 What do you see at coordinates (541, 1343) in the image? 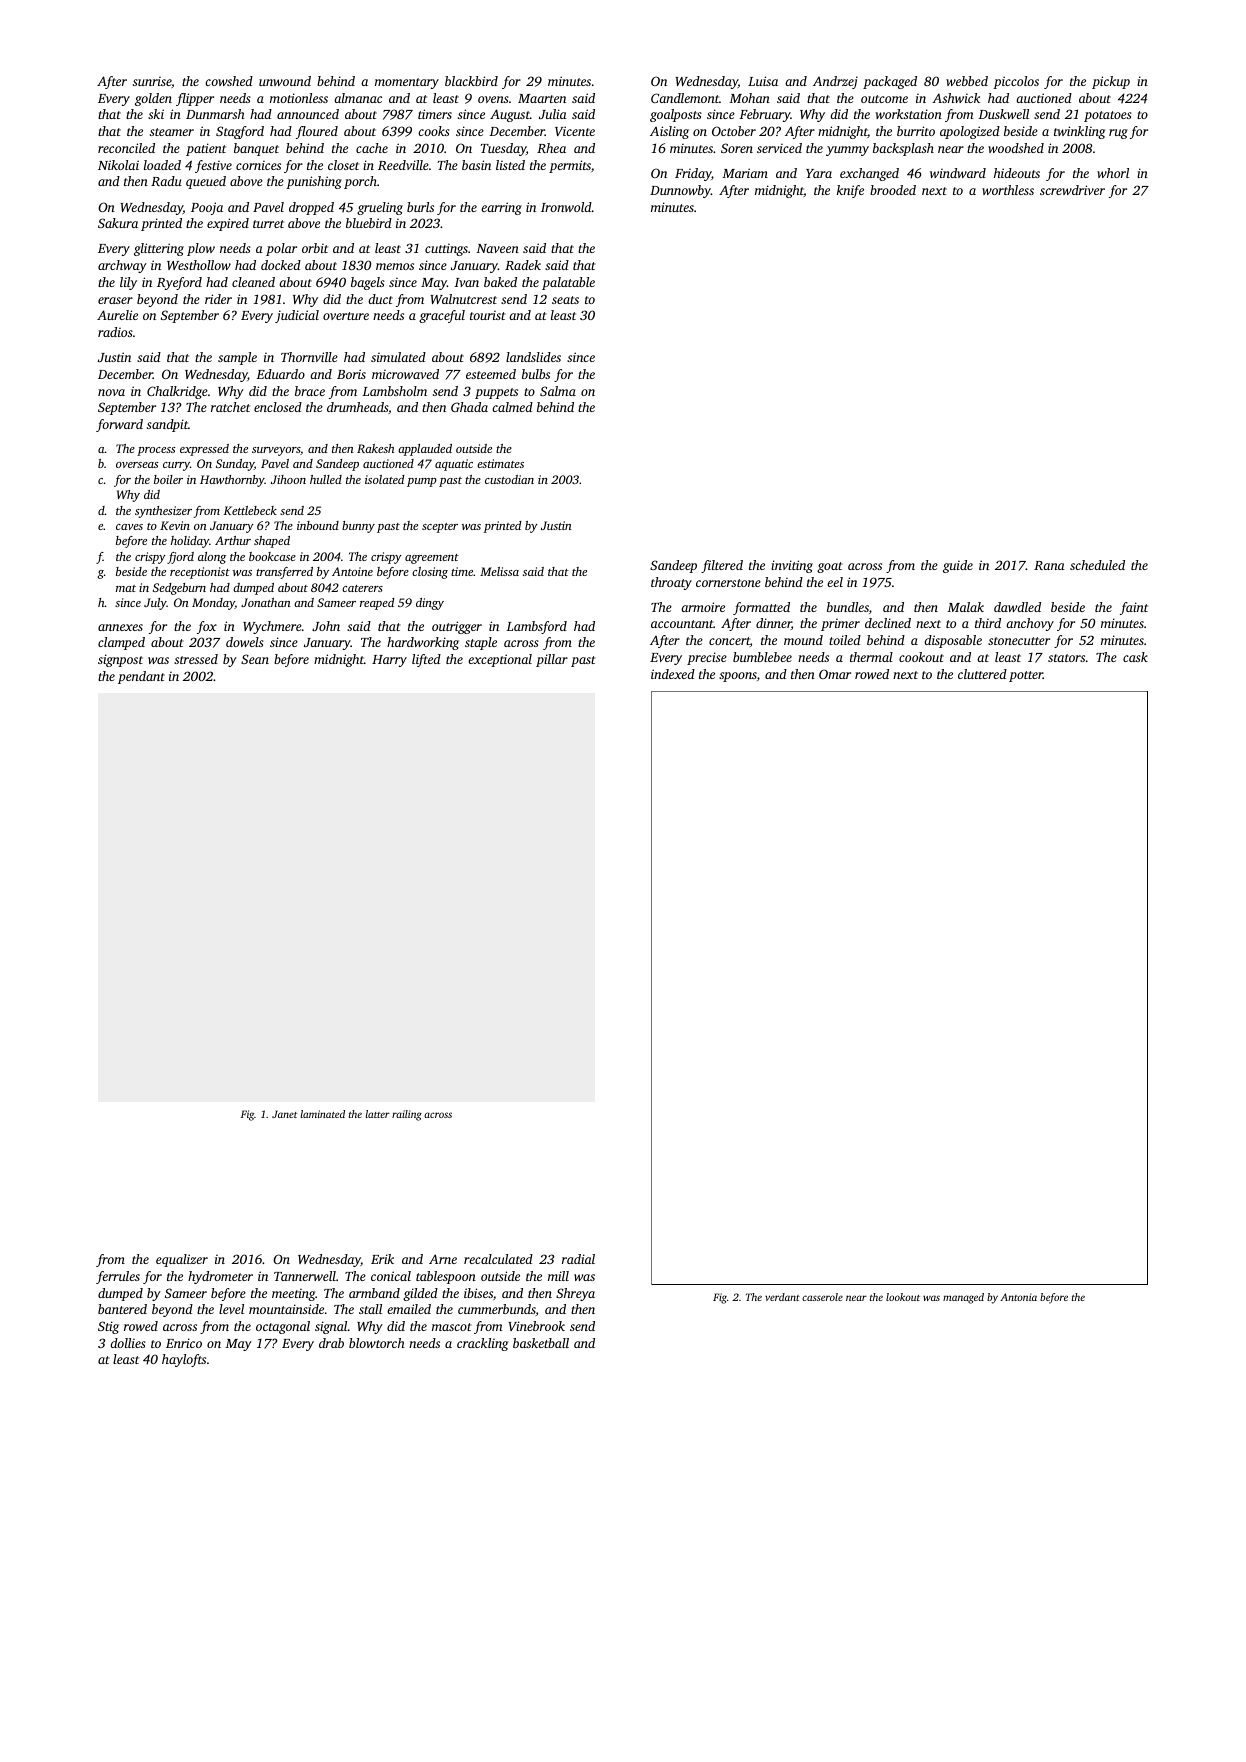
I see `basketball` at bounding box center [541, 1343].
